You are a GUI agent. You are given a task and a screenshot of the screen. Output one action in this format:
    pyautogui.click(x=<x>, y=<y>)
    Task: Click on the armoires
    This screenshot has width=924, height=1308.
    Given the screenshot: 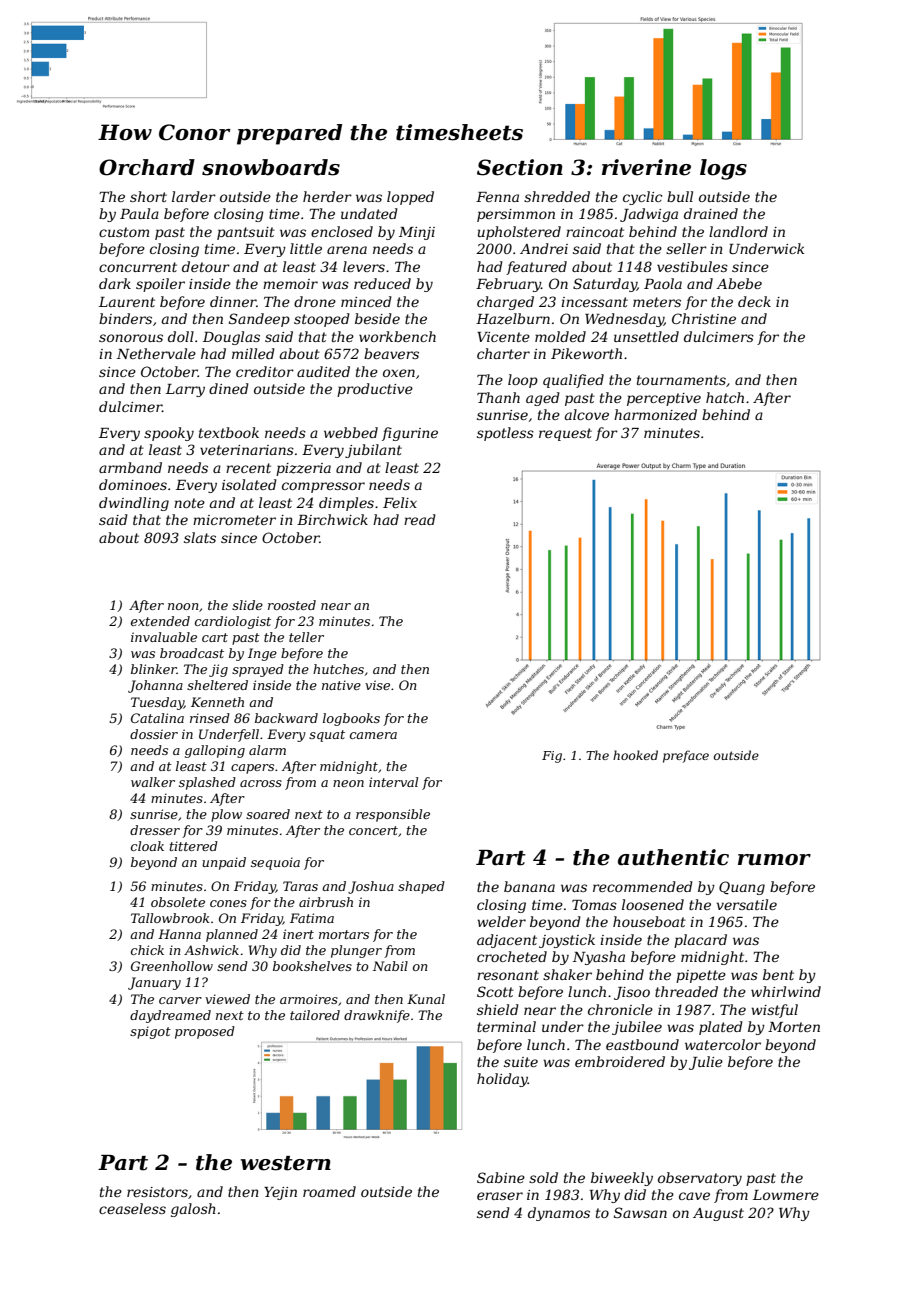 What is the action you would take?
    pyautogui.click(x=309, y=999)
